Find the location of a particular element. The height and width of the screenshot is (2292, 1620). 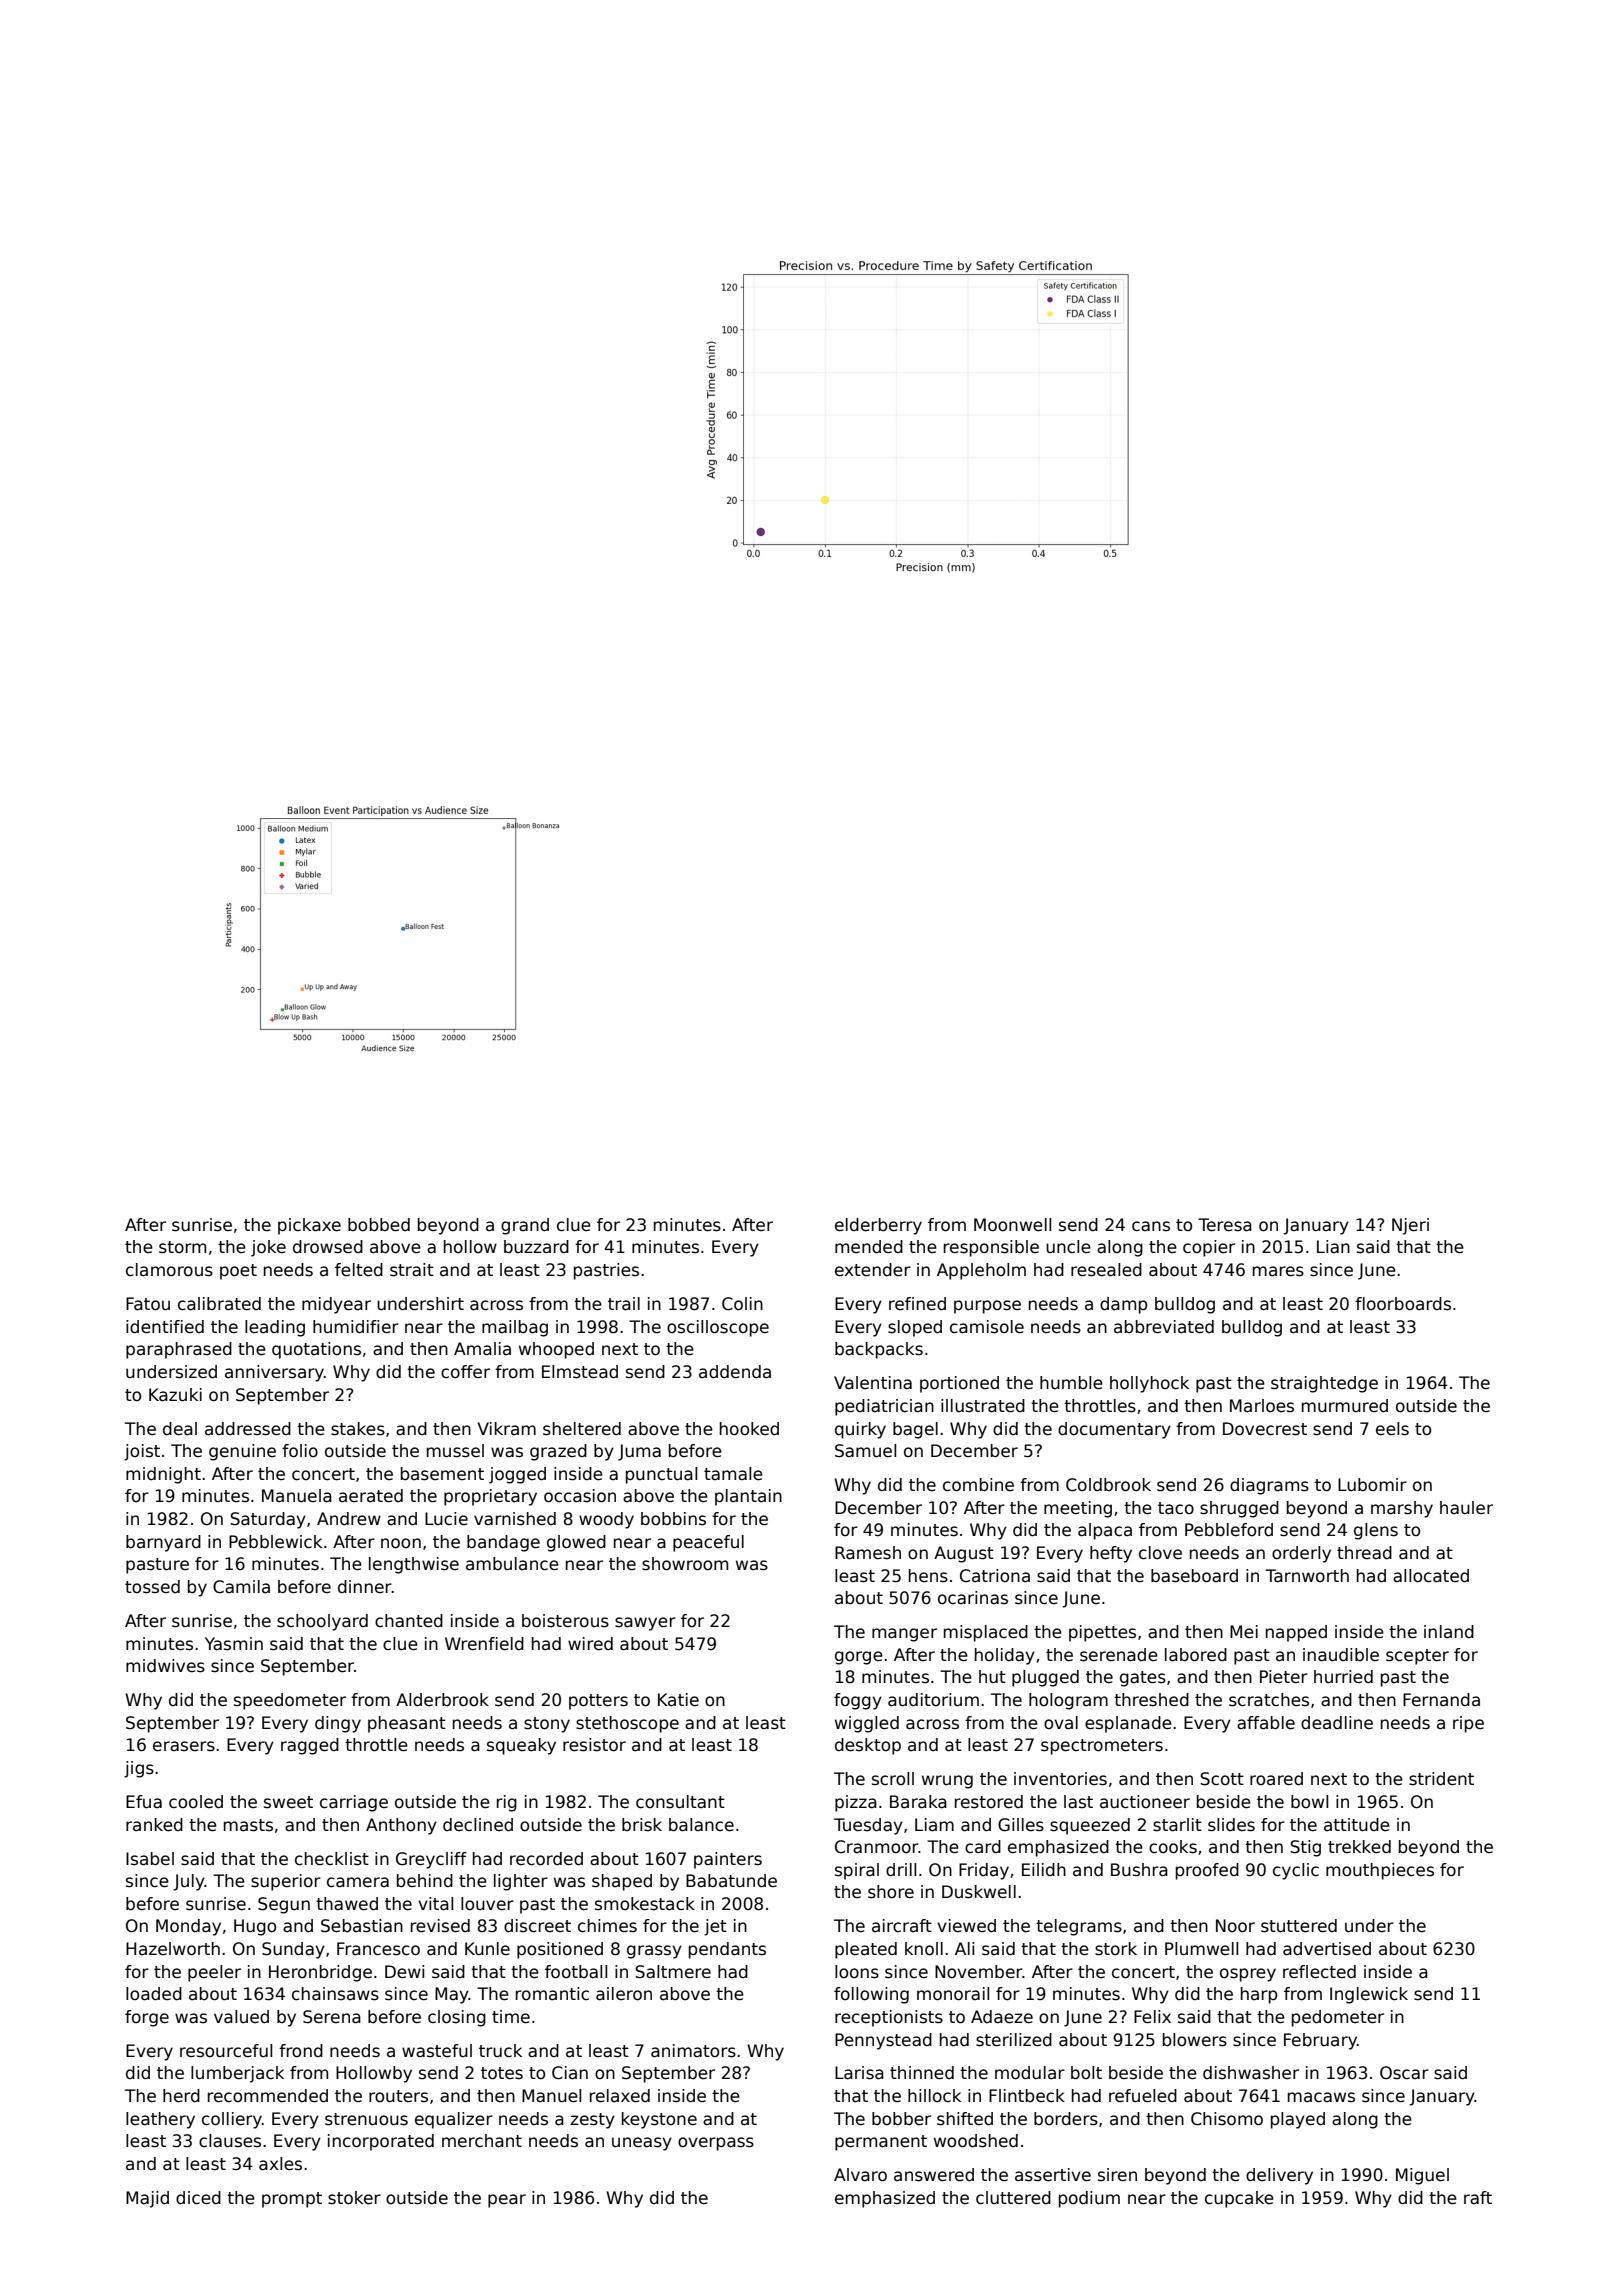

Samuel is located at coordinates (865, 1451).
